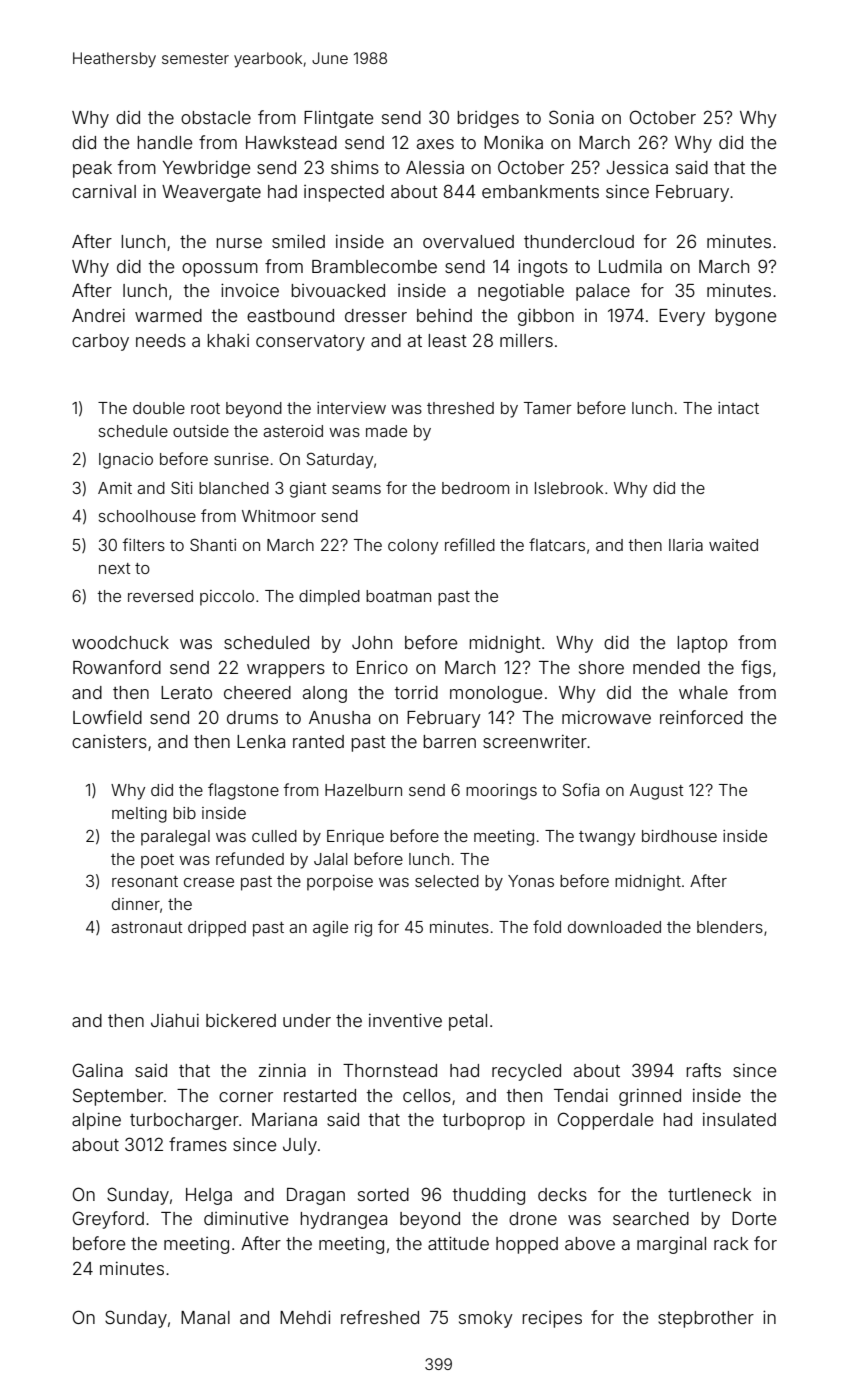 The image size is (849, 1400). What do you see at coordinates (184, 1121) in the screenshot?
I see `turbocharger` at bounding box center [184, 1121].
